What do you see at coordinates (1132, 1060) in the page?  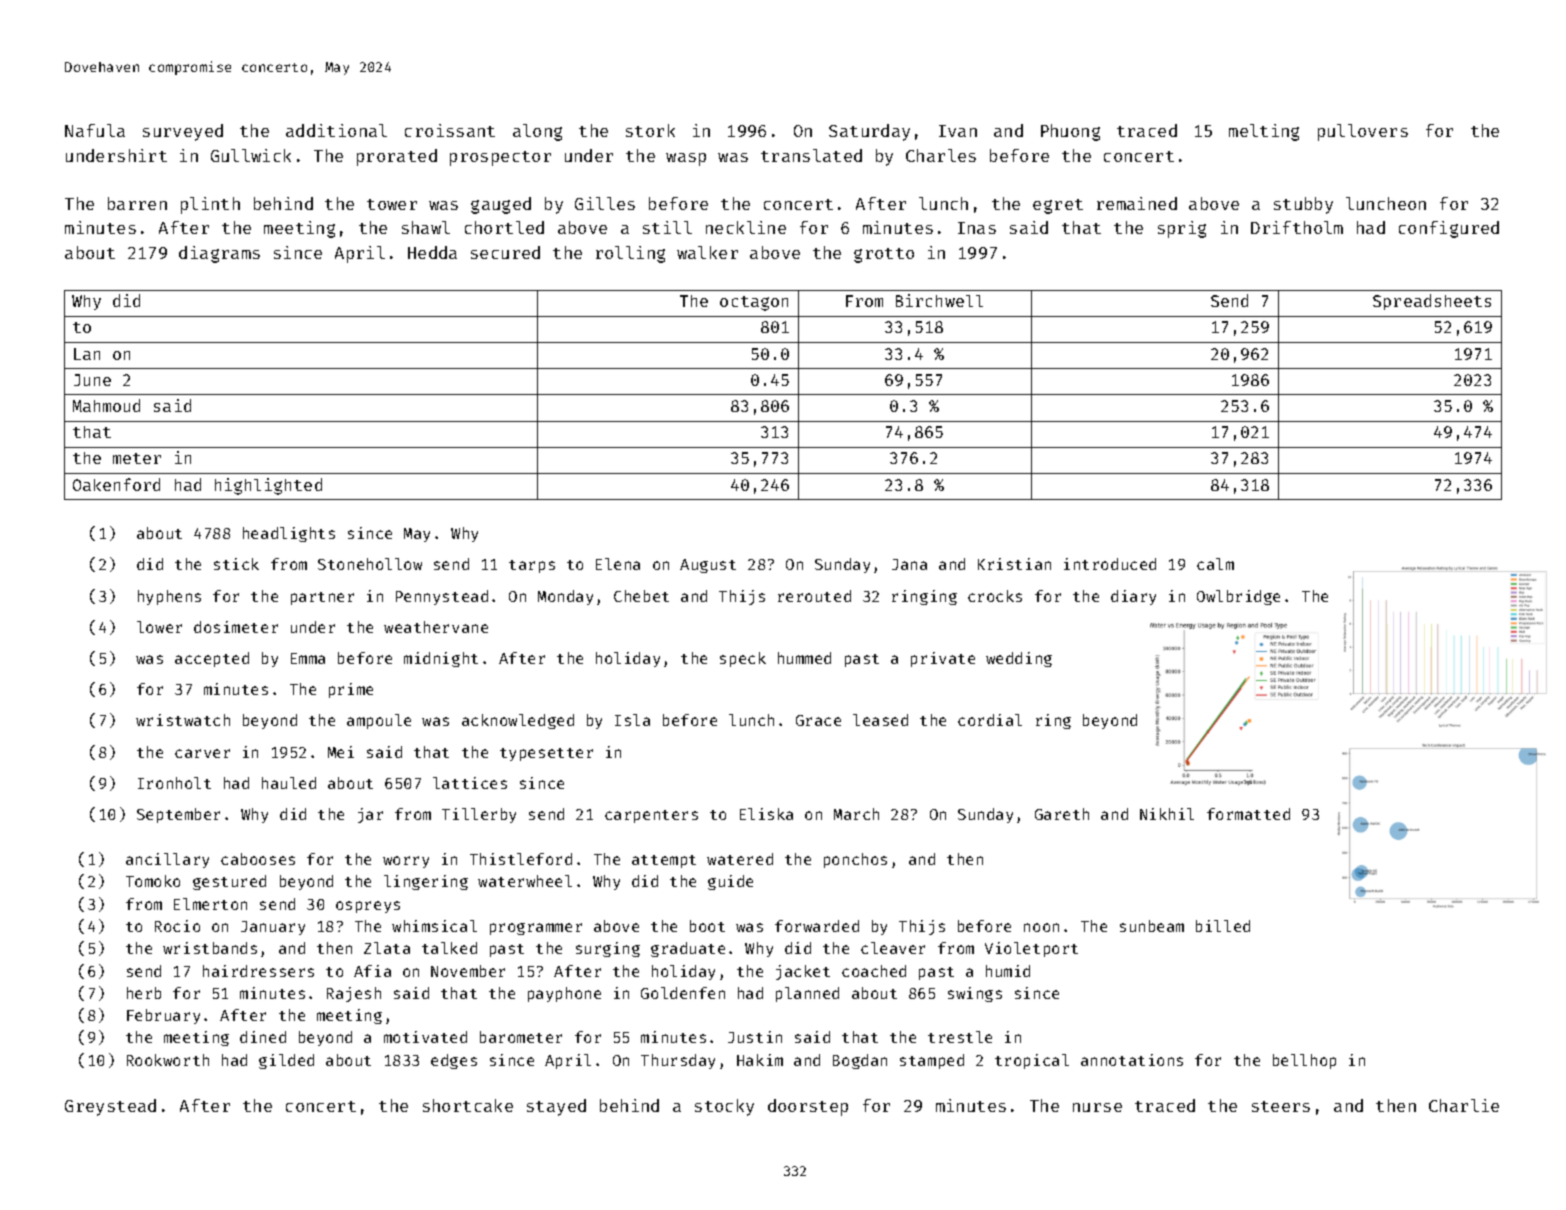 I see `annotations` at bounding box center [1132, 1060].
